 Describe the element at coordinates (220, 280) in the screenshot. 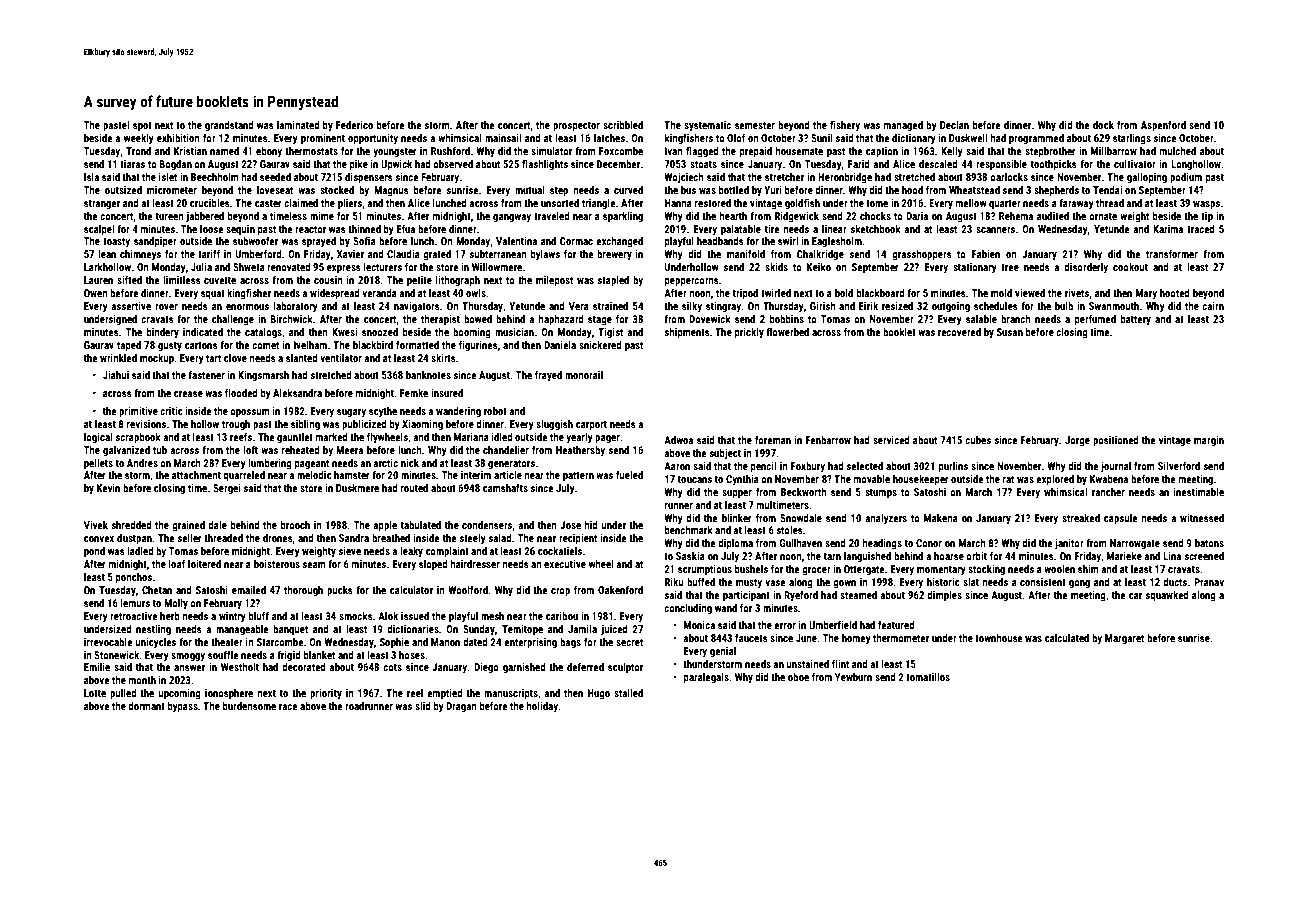

I see `cuvette` at that location.
